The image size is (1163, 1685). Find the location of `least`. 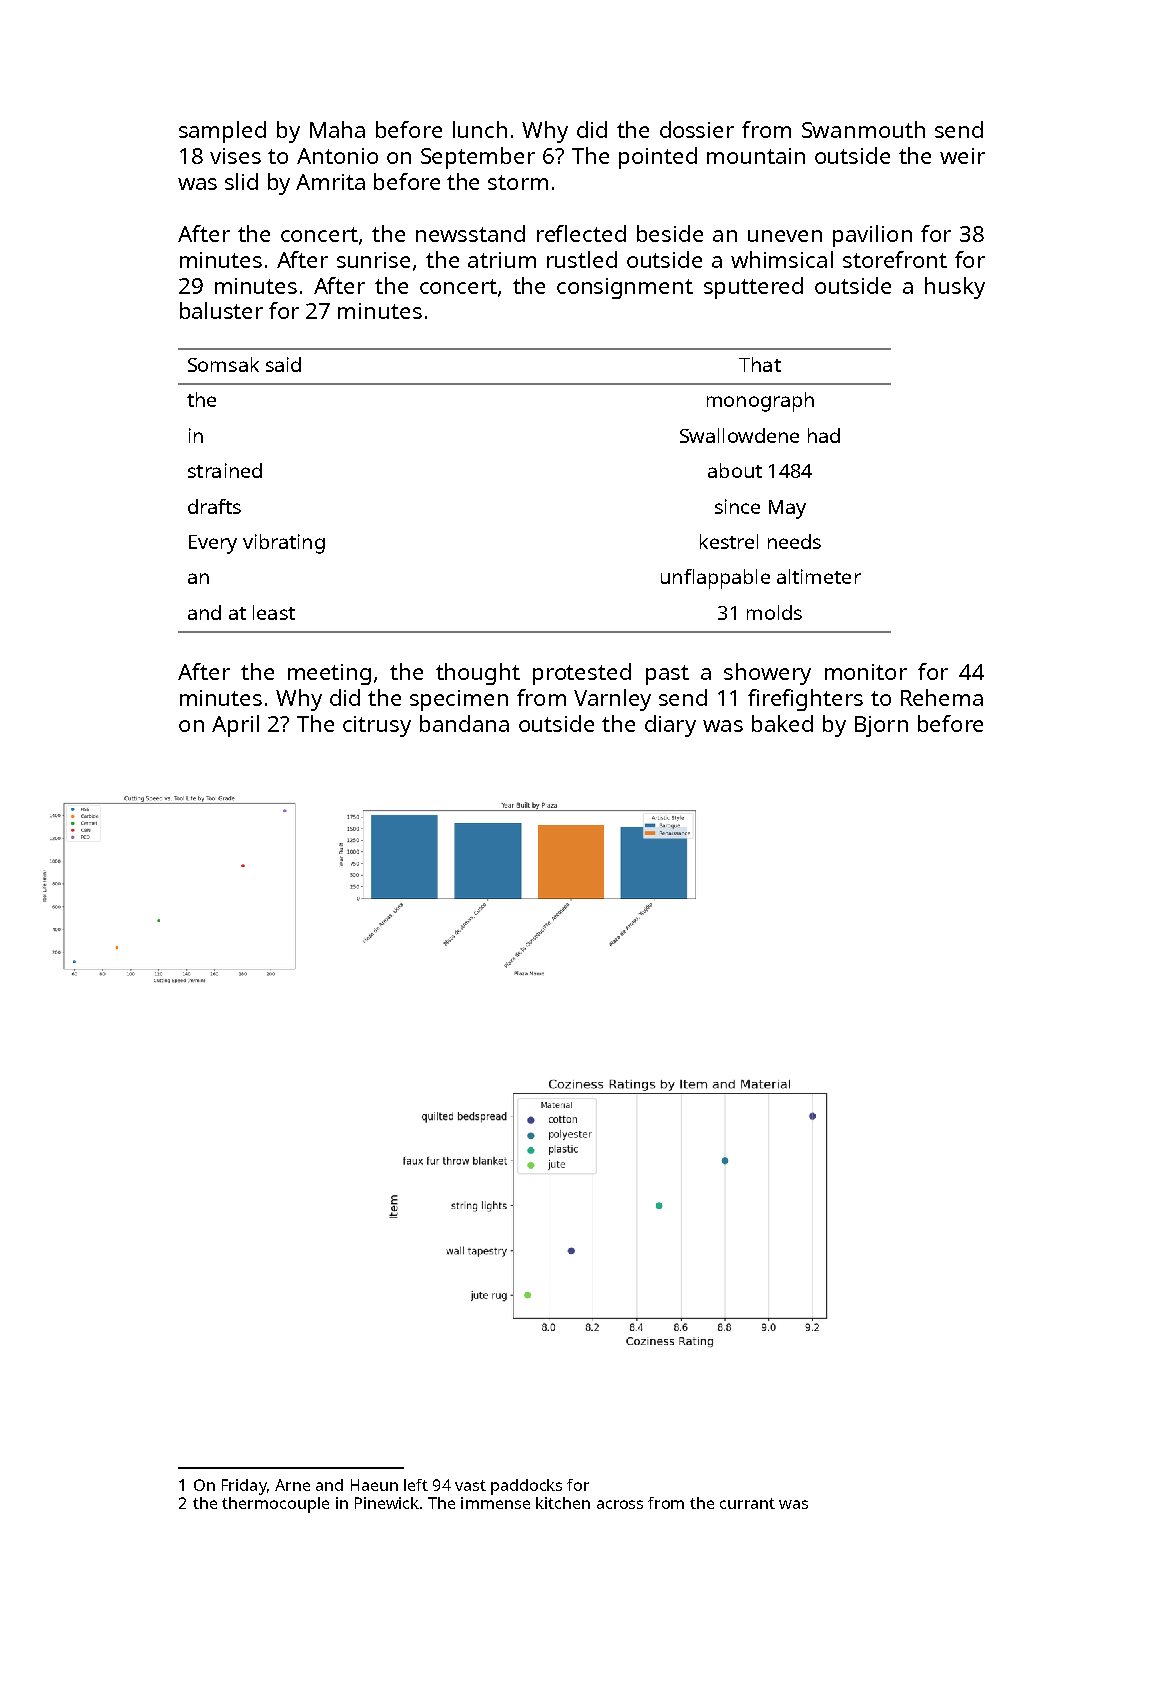

least is located at coordinates (274, 612).
